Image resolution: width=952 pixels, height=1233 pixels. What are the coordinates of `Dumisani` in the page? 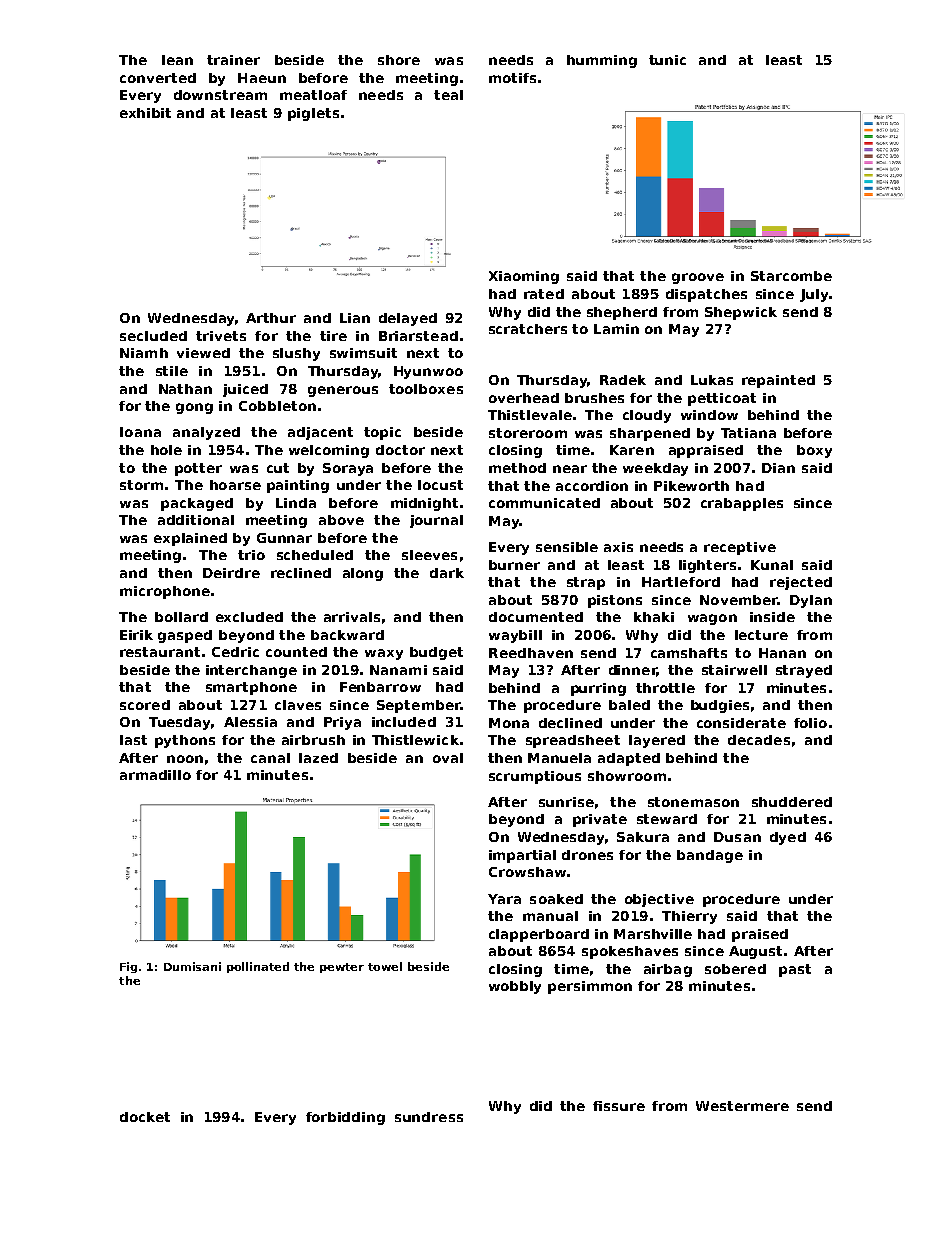 It's located at (192, 966).
